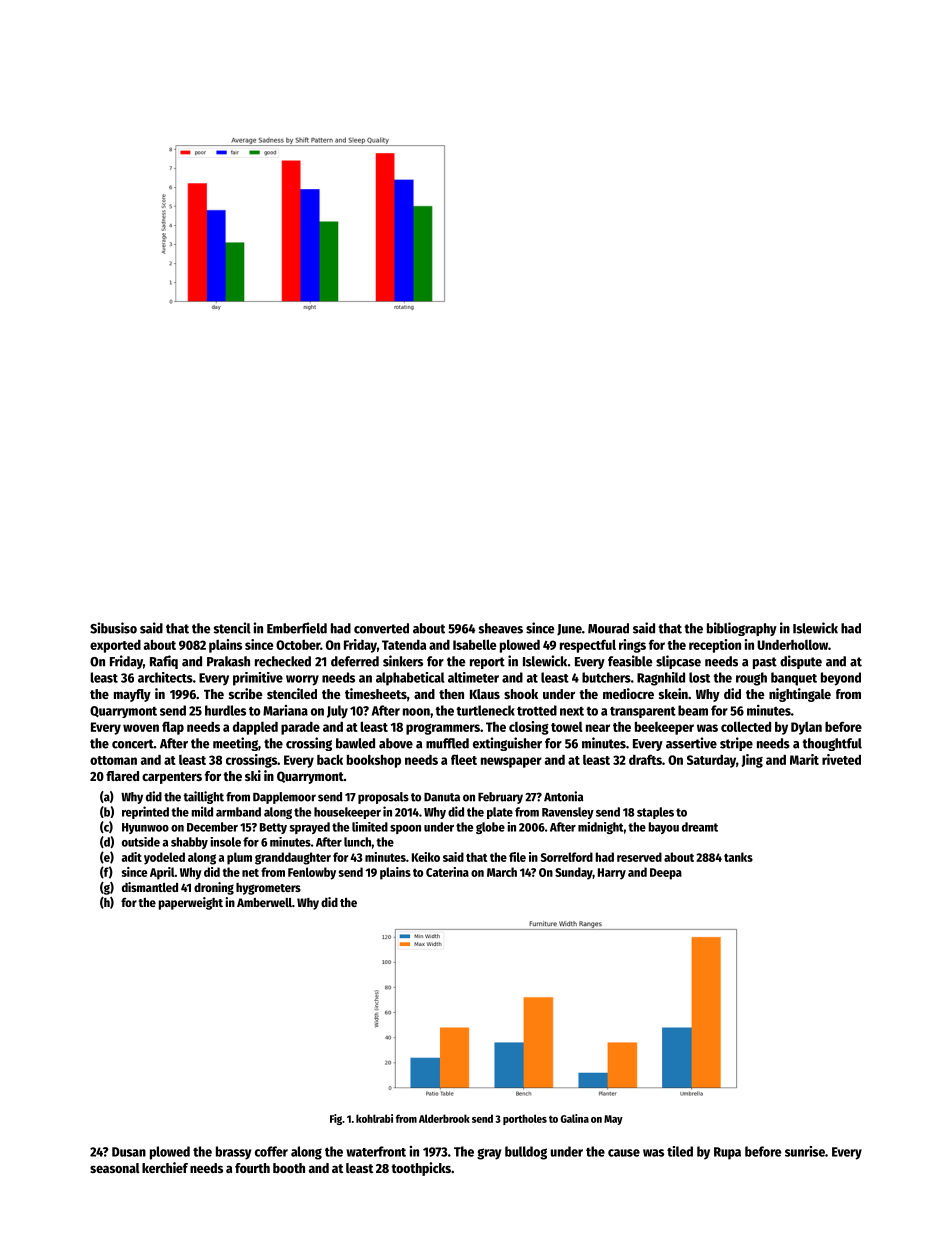  Describe the element at coordinates (246, 693) in the screenshot. I see `scribe` at that location.
